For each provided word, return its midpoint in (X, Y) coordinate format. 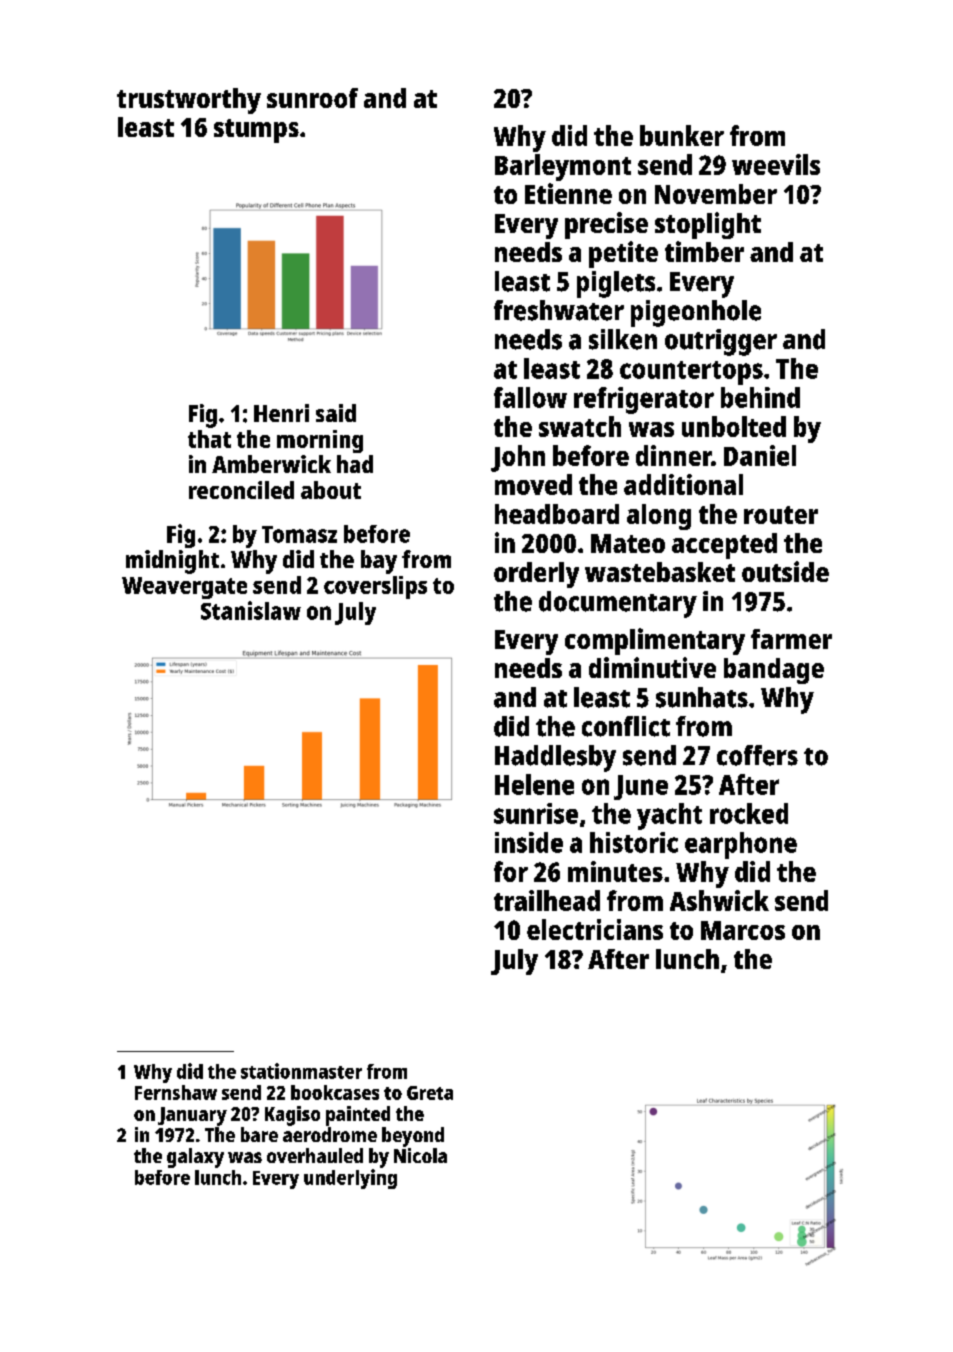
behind (760, 397)
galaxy (195, 1158)
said (336, 413)
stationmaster (301, 1071)
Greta (430, 1093)
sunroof (312, 98)
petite (623, 254)
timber (704, 251)
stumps (256, 131)
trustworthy (189, 101)
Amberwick (271, 464)
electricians (595, 929)
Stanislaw (251, 610)
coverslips (375, 587)
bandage (774, 671)
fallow (530, 397)
